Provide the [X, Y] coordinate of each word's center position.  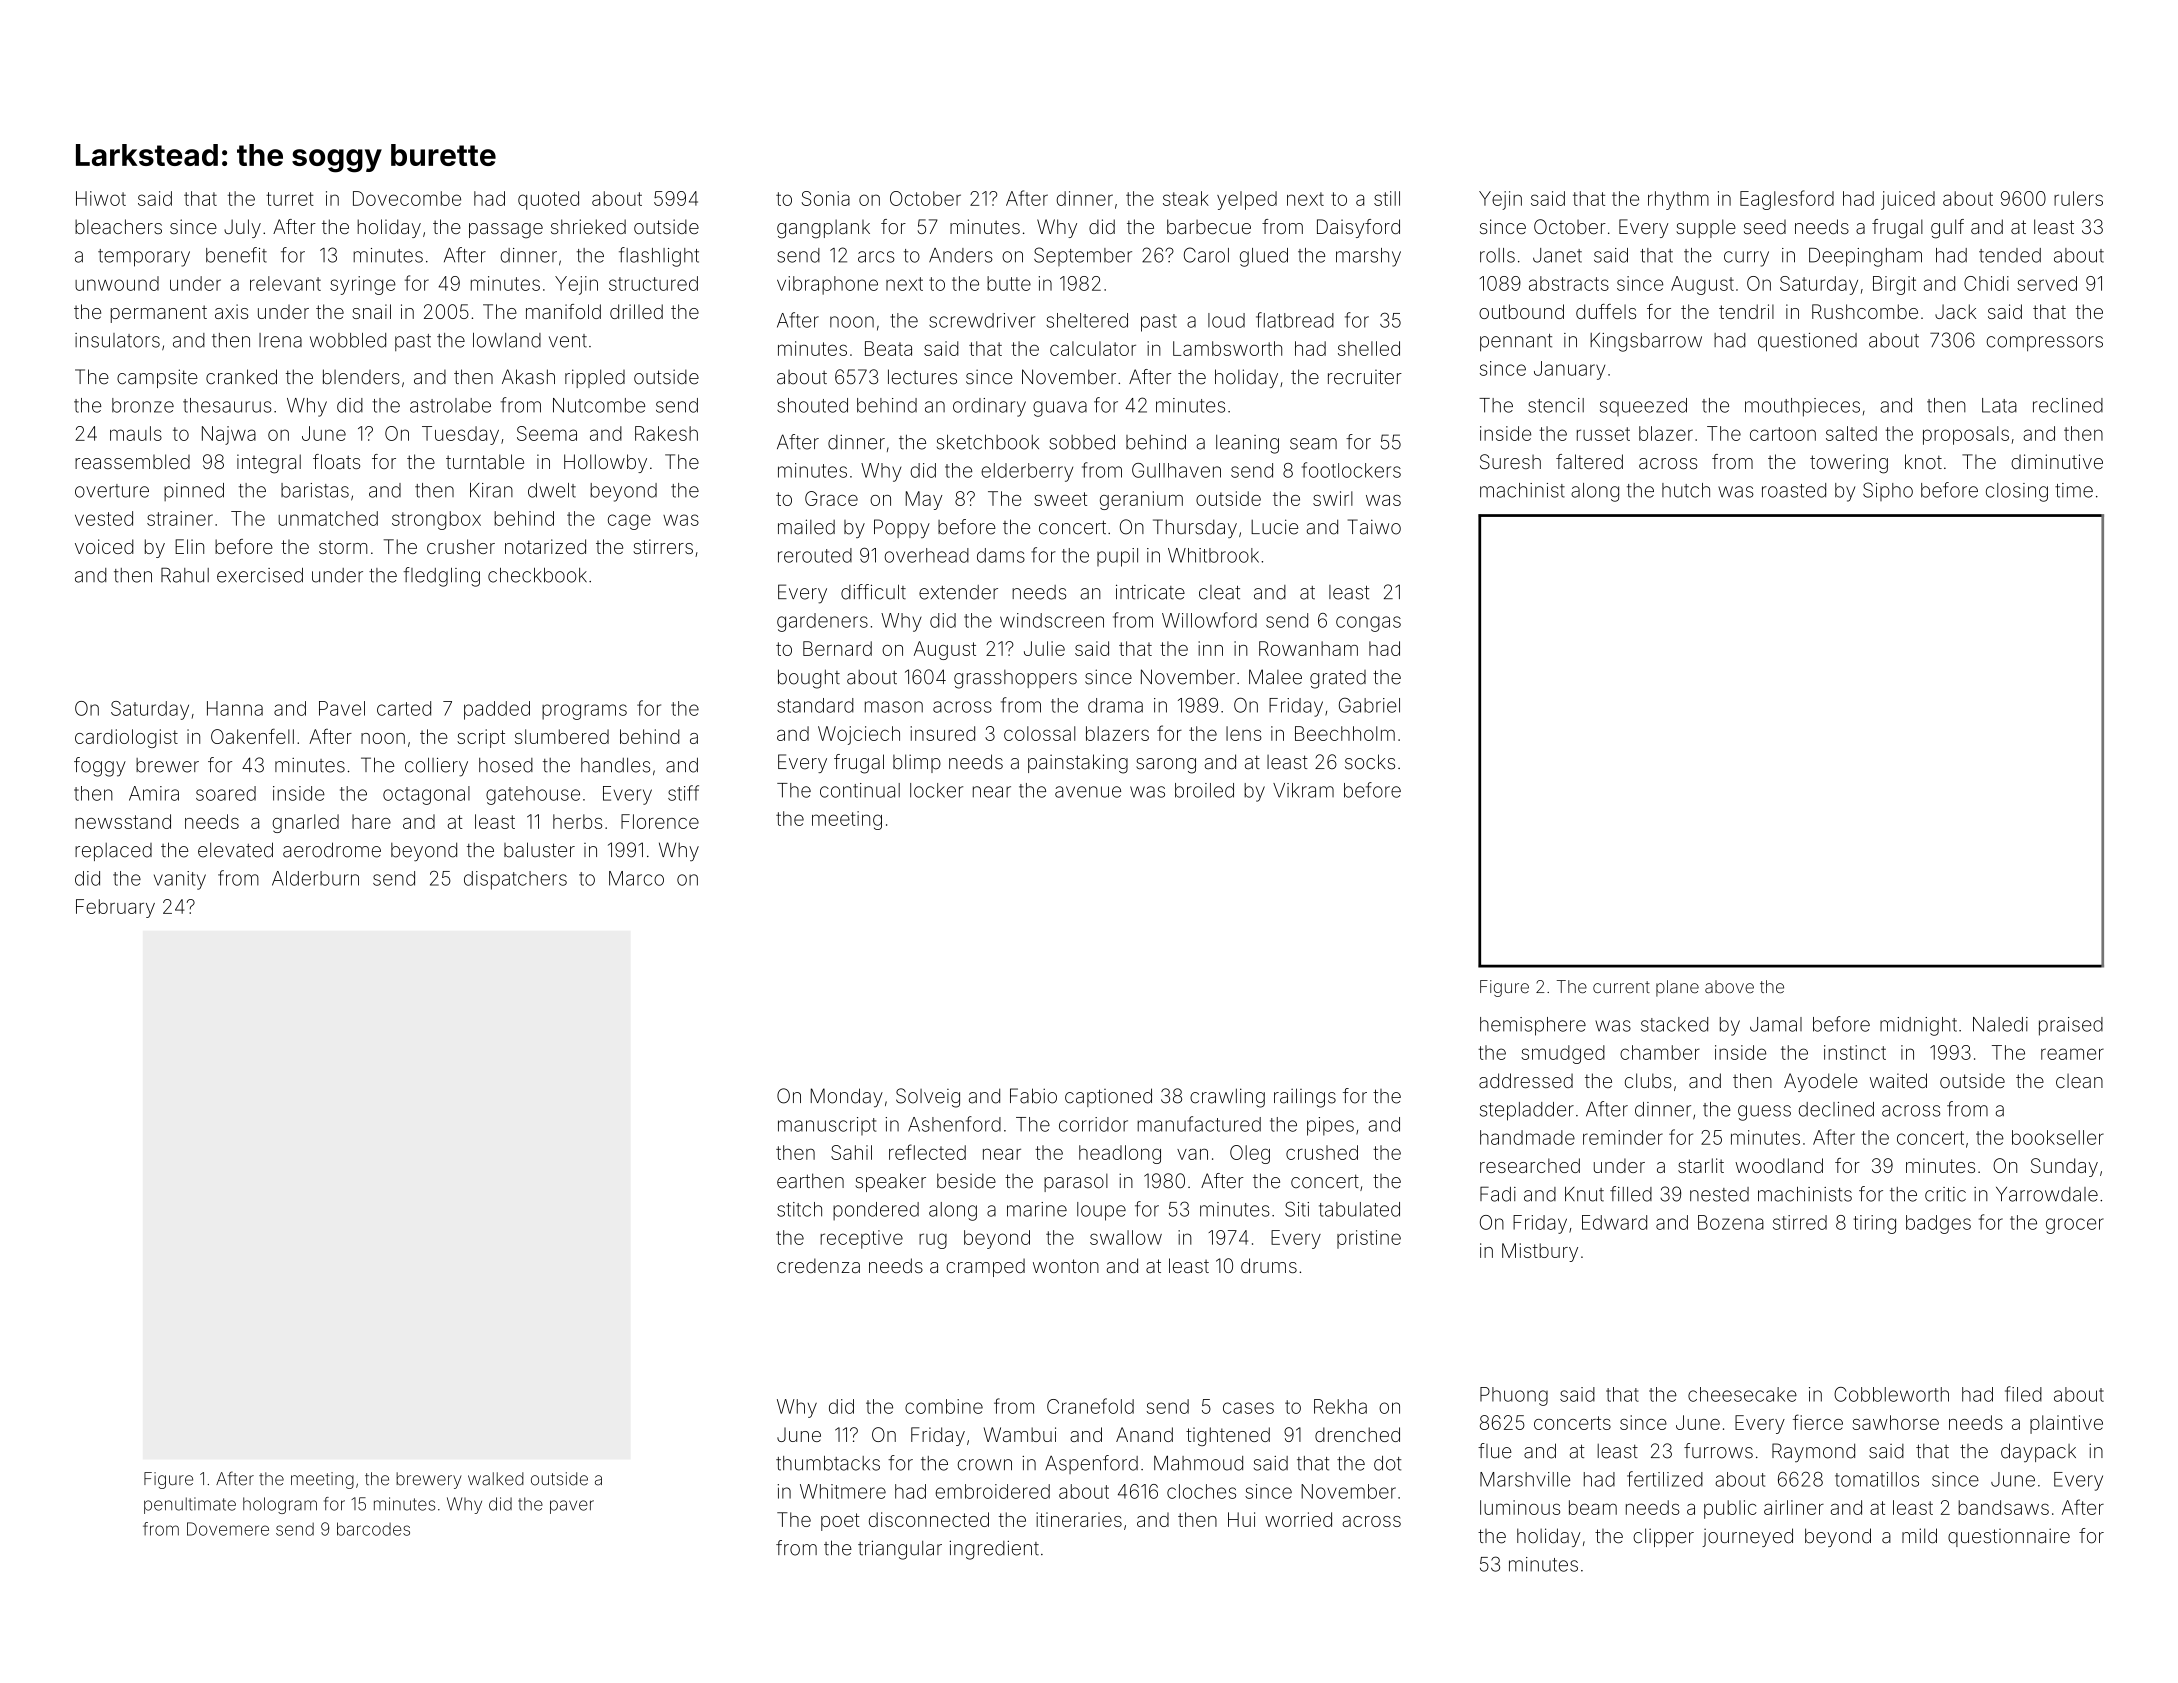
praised [2071, 1026]
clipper [1663, 1537]
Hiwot [101, 198]
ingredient [994, 1550]
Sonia [826, 198]
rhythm [1678, 200]
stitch [799, 1209]
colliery [436, 767]
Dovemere [228, 1529]
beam [1593, 1507]
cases [1248, 1408]
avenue [1088, 792]
